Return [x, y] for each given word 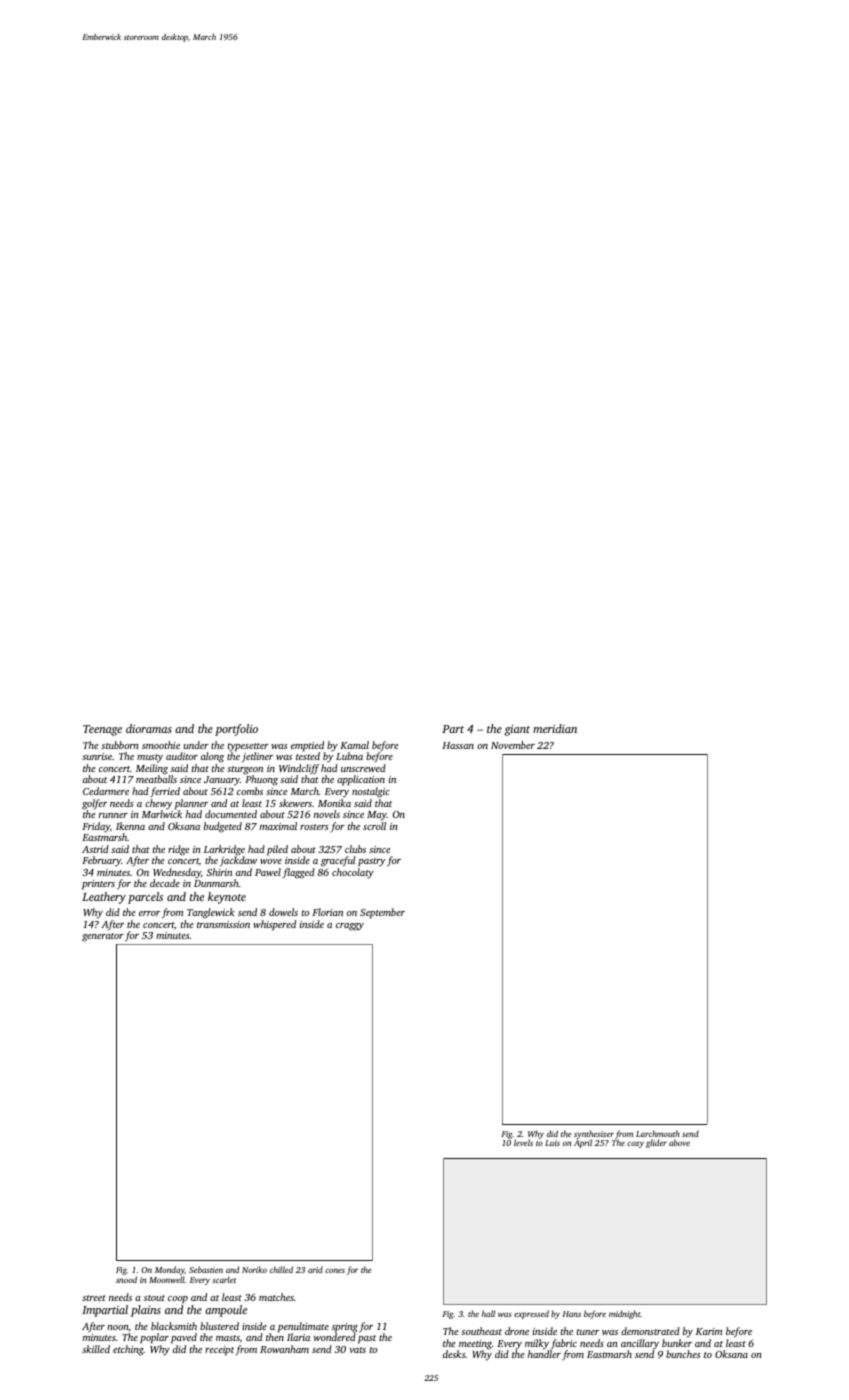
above [679, 1142]
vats [357, 1350]
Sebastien [206, 1269]
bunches [683, 1354]
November [513, 745]
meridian [555, 728]
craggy [350, 927]
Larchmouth [658, 1133]
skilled [96, 1349]
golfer [94, 804]
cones [335, 1270]
